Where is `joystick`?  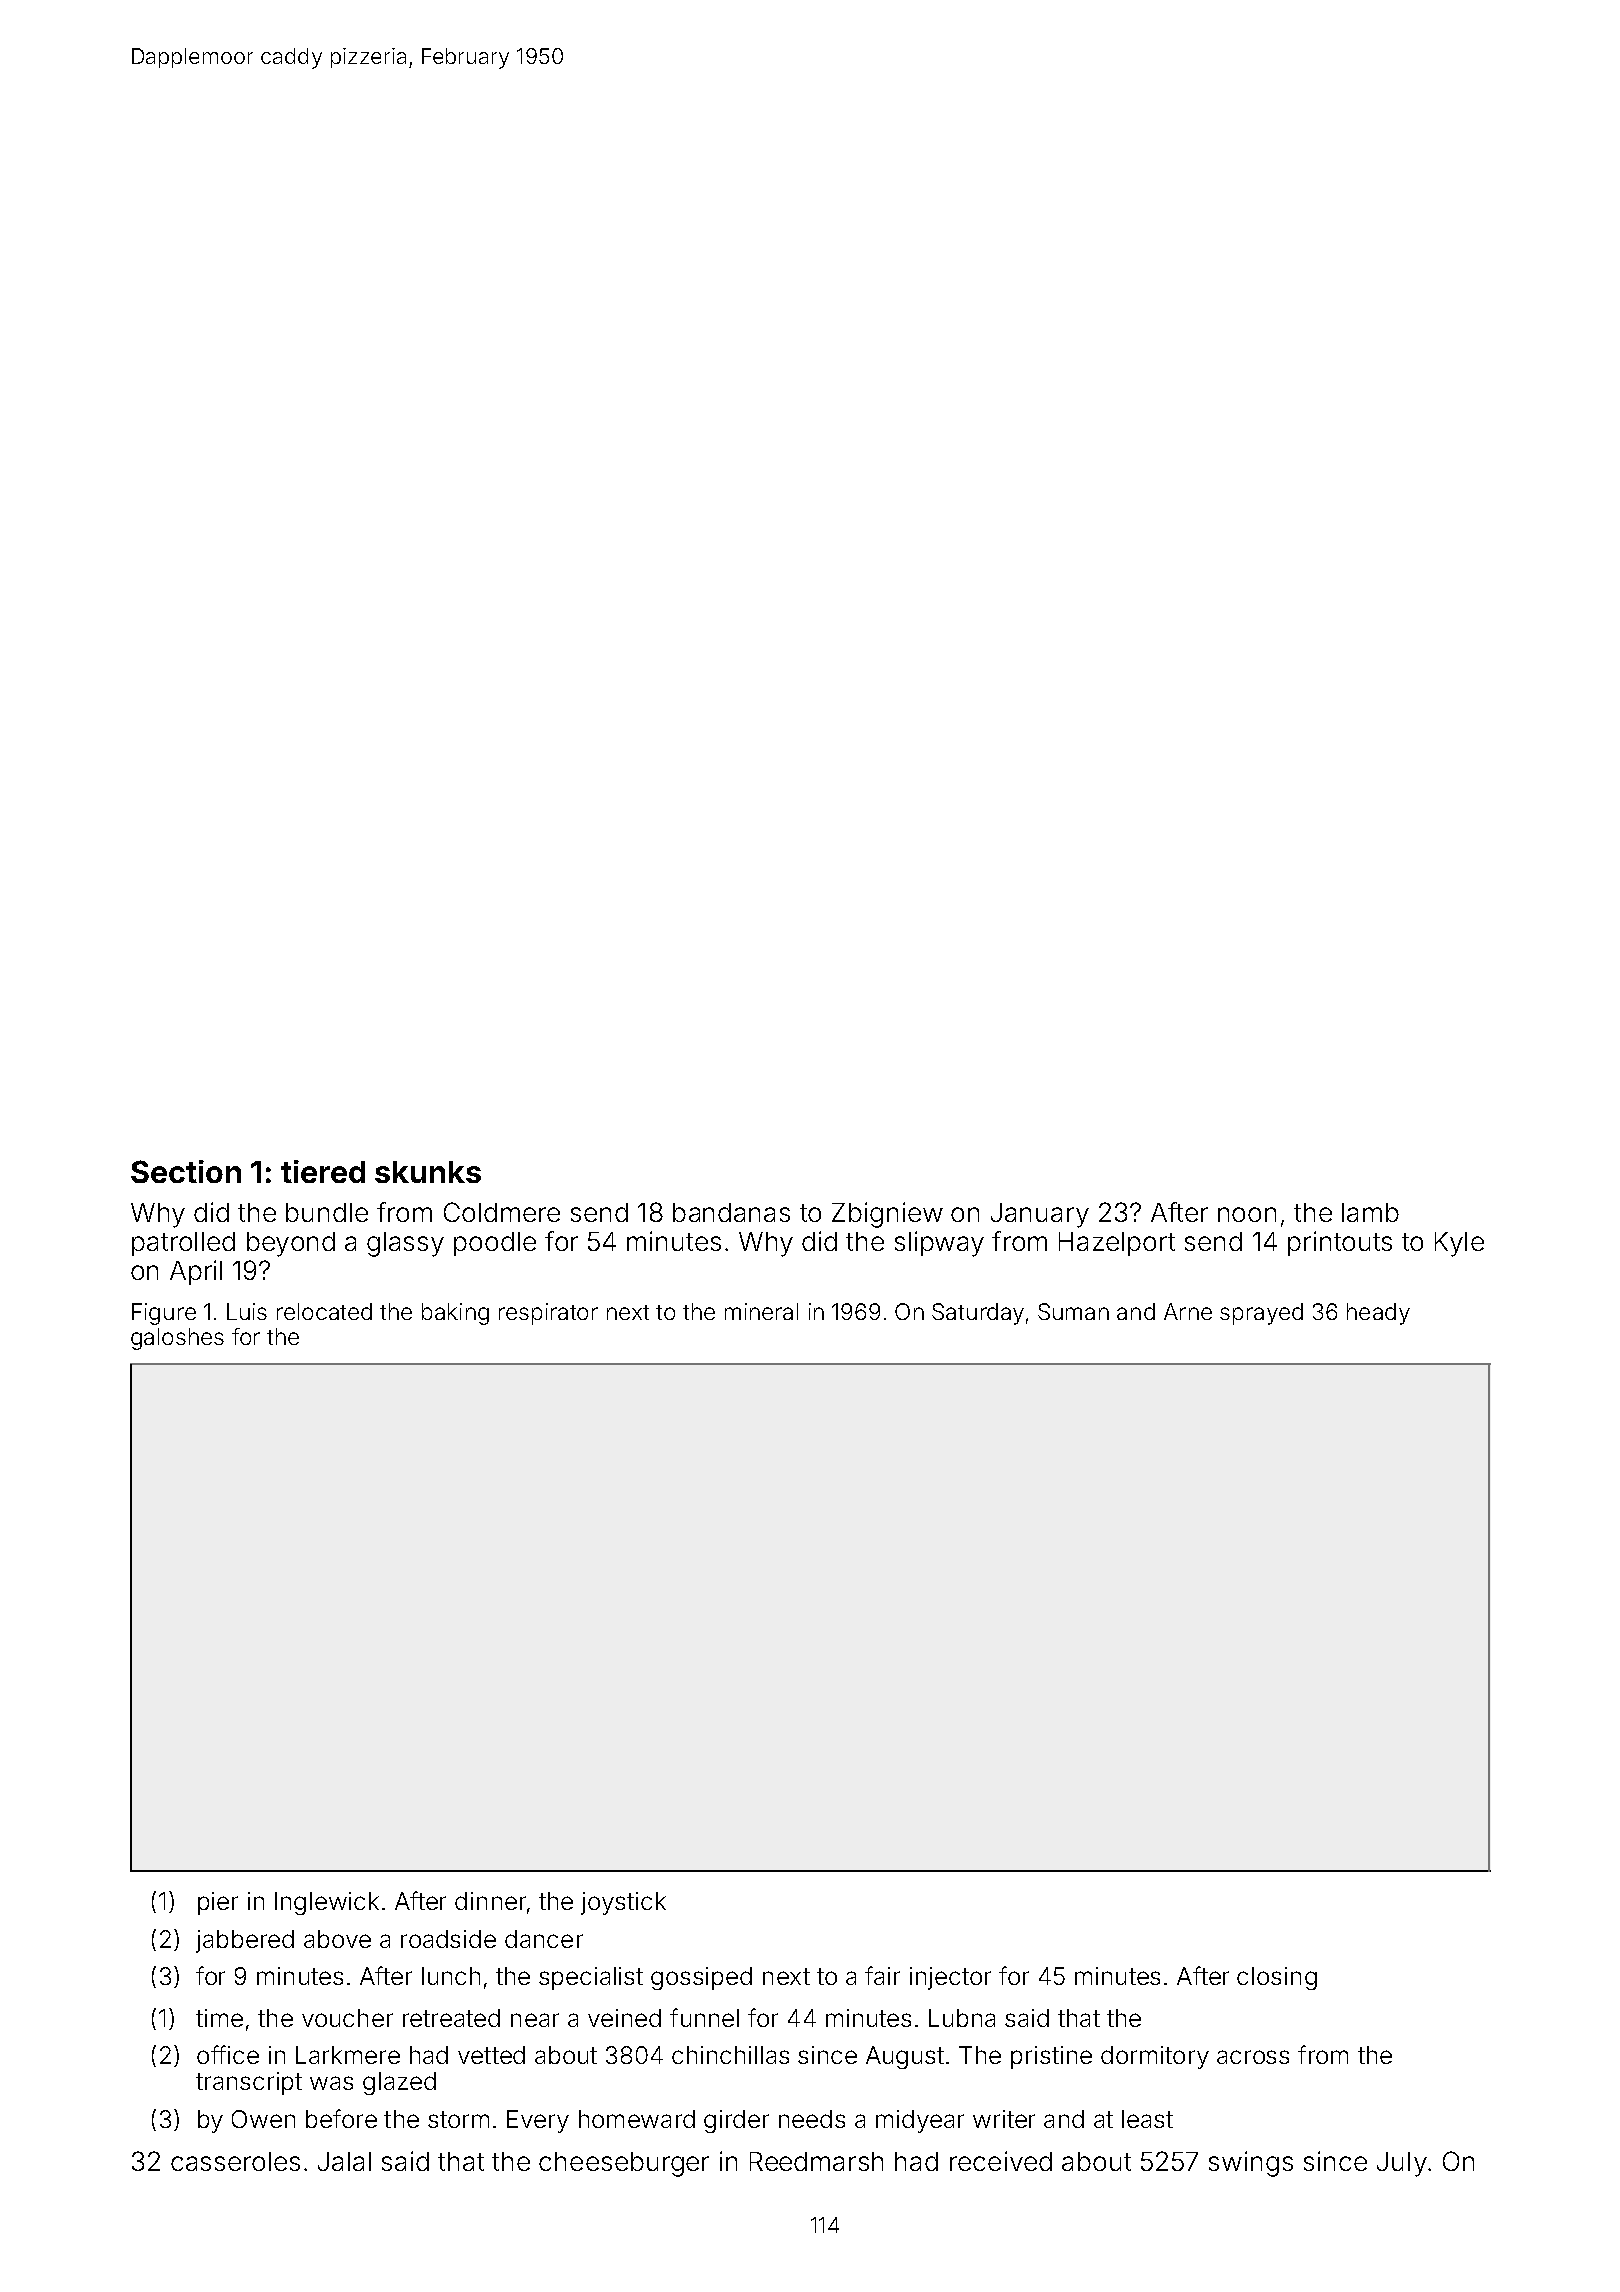
joystick is located at coordinates (623, 1903).
